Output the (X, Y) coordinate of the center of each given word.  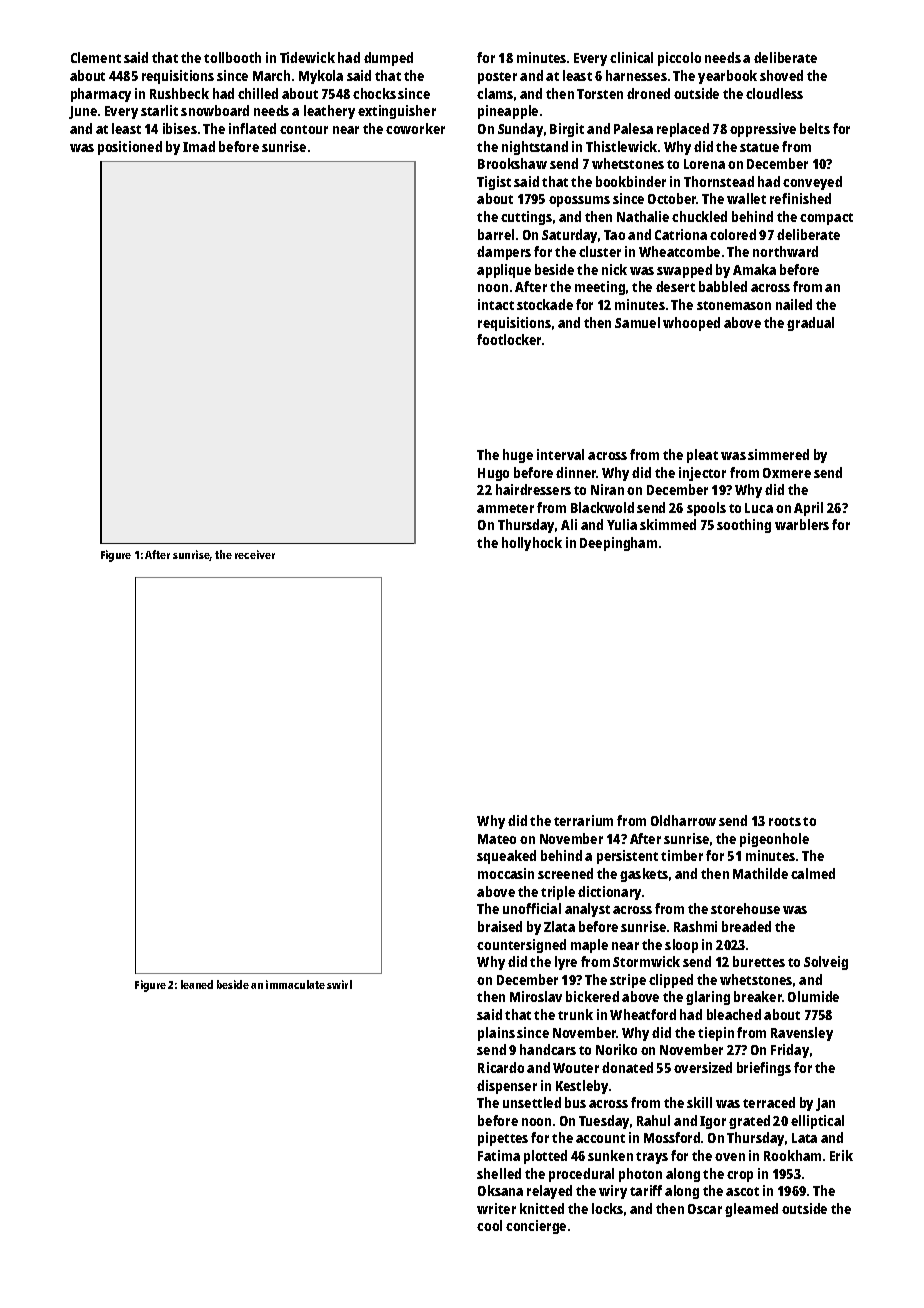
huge (518, 456)
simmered (778, 454)
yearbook (727, 77)
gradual (810, 324)
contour (304, 129)
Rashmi (695, 926)
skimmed (668, 524)
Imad (199, 146)
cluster (600, 251)
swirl (339, 984)
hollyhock (532, 544)
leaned (197, 984)
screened (565, 873)
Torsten (600, 94)
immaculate (295, 984)
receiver (255, 554)
